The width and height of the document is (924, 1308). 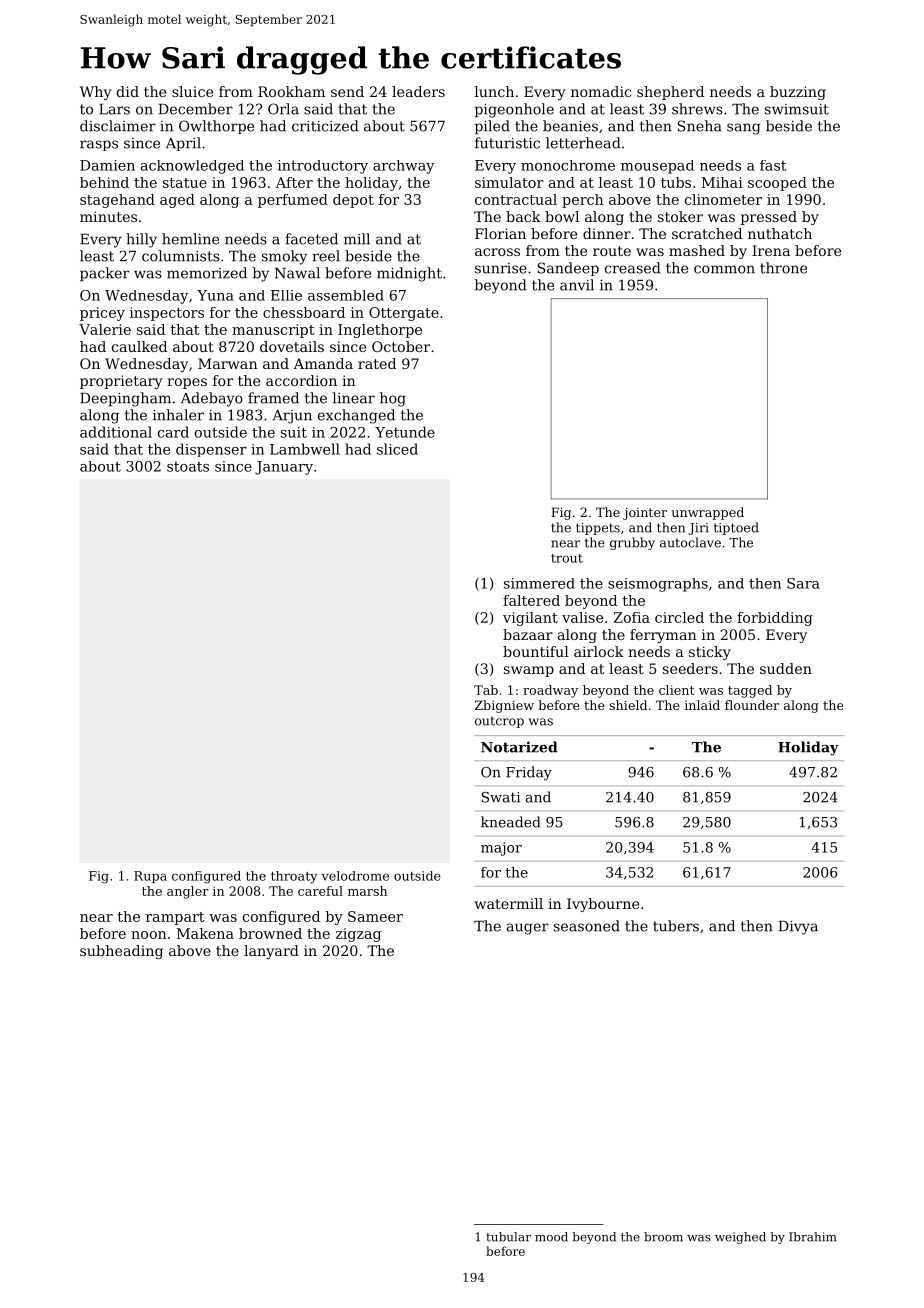 What do you see at coordinates (519, 747) in the document?
I see `Notarized` at bounding box center [519, 747].
